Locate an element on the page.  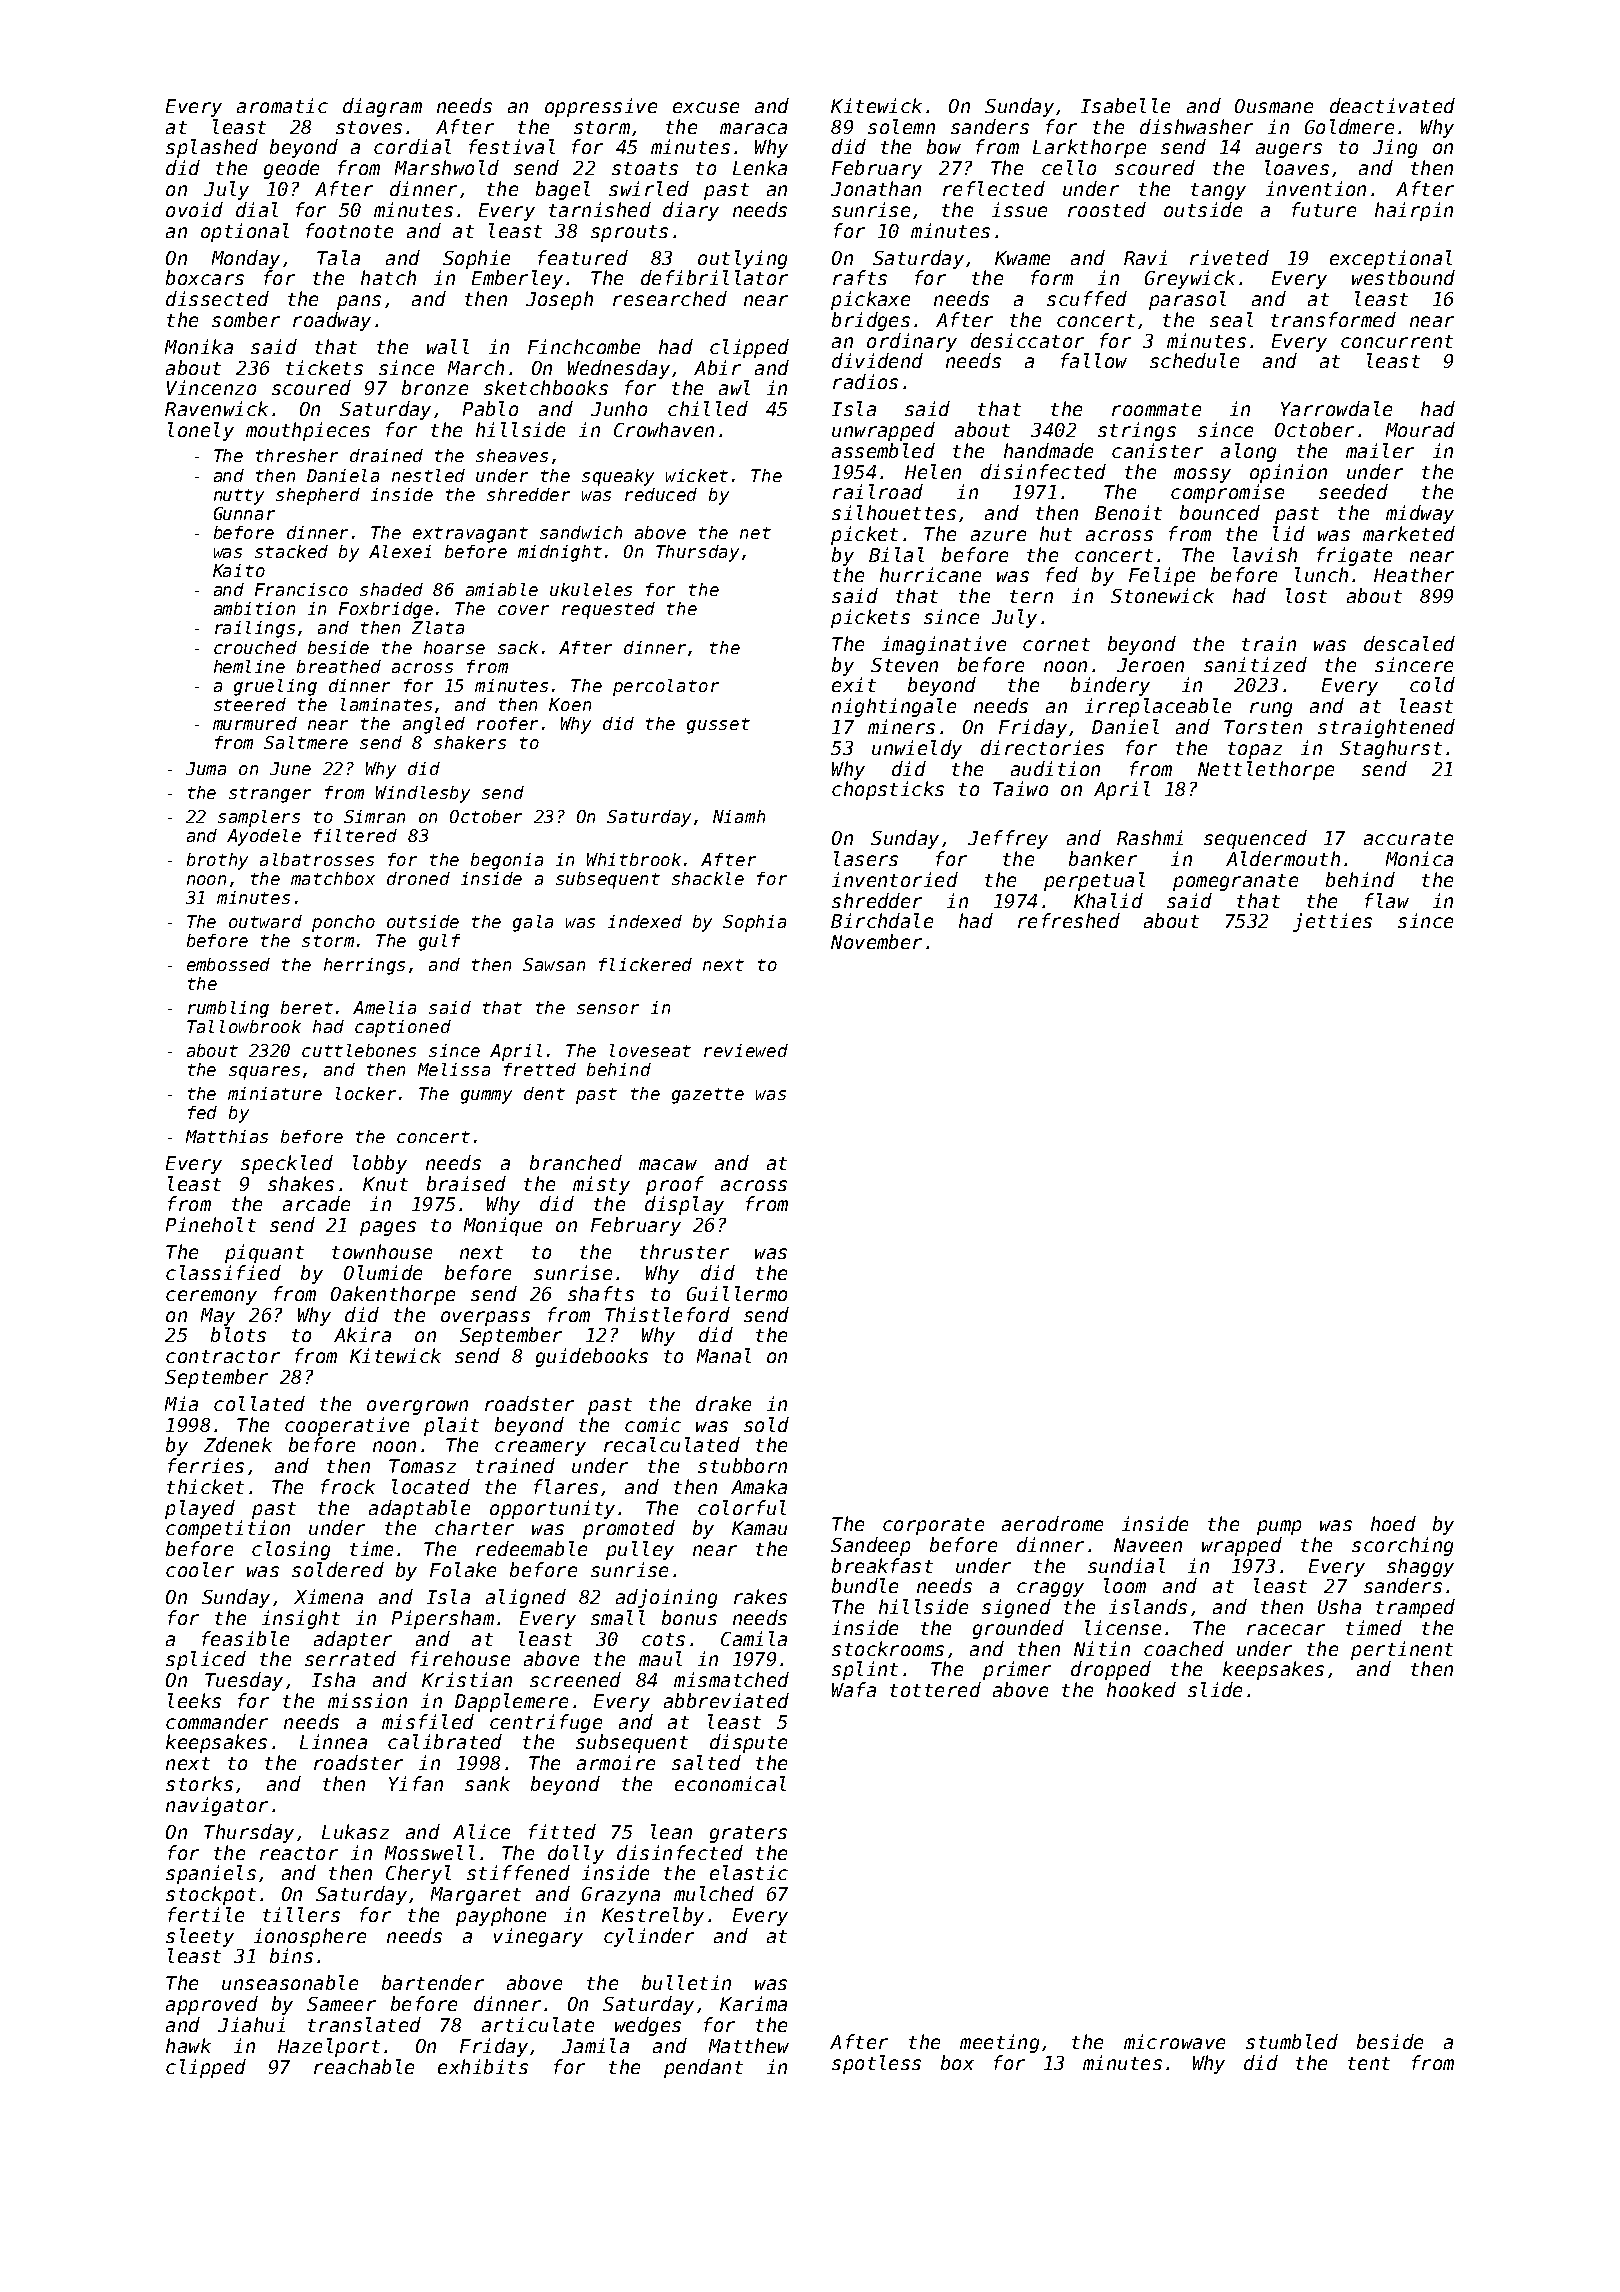
Niamh is located at coordinates (739, 816).
